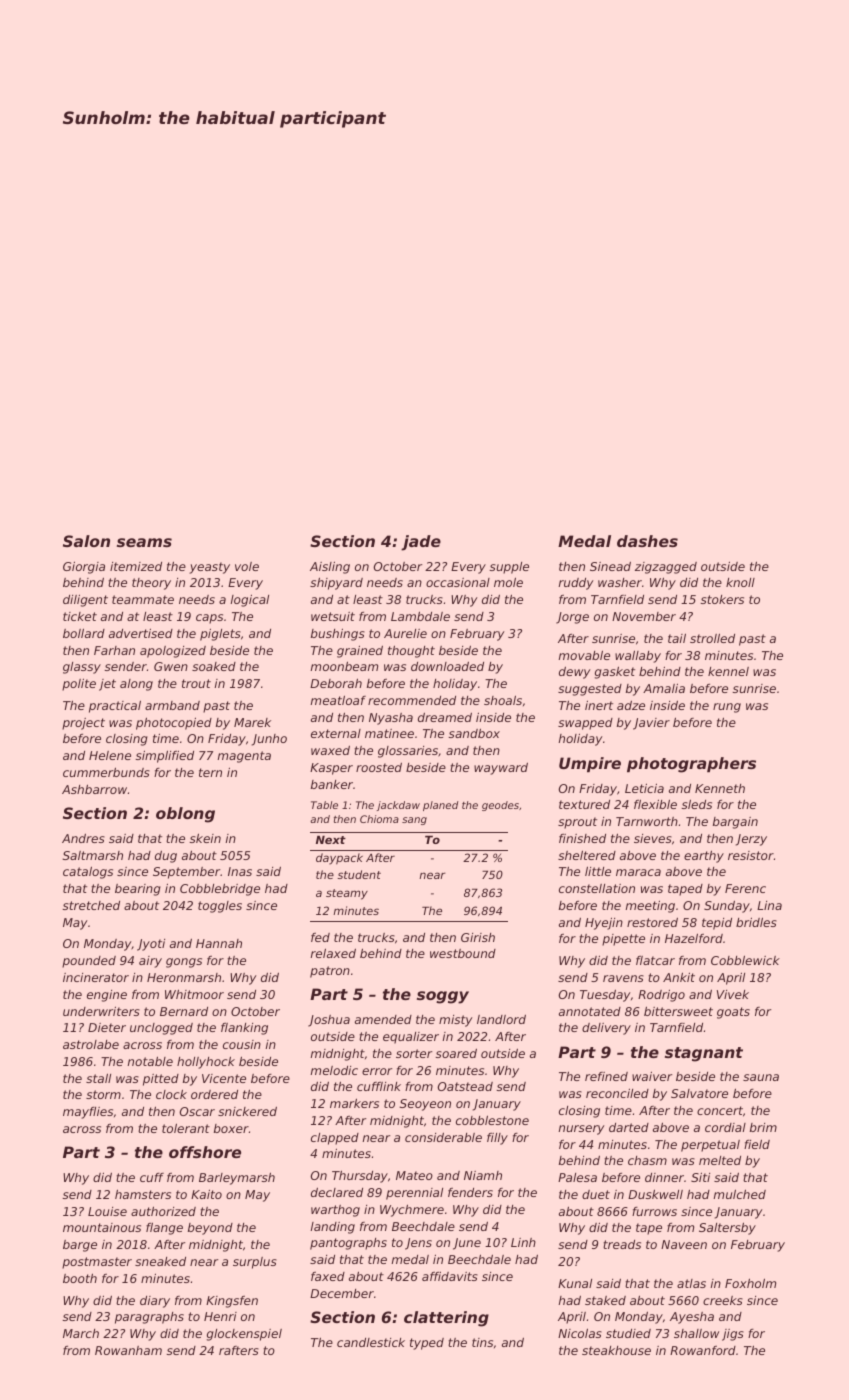 The width and height of the screenshot is (849, 1400). Describe the element at coordinates (244, 1335) in the screenshot. I see `glockenspiel` at that location.
